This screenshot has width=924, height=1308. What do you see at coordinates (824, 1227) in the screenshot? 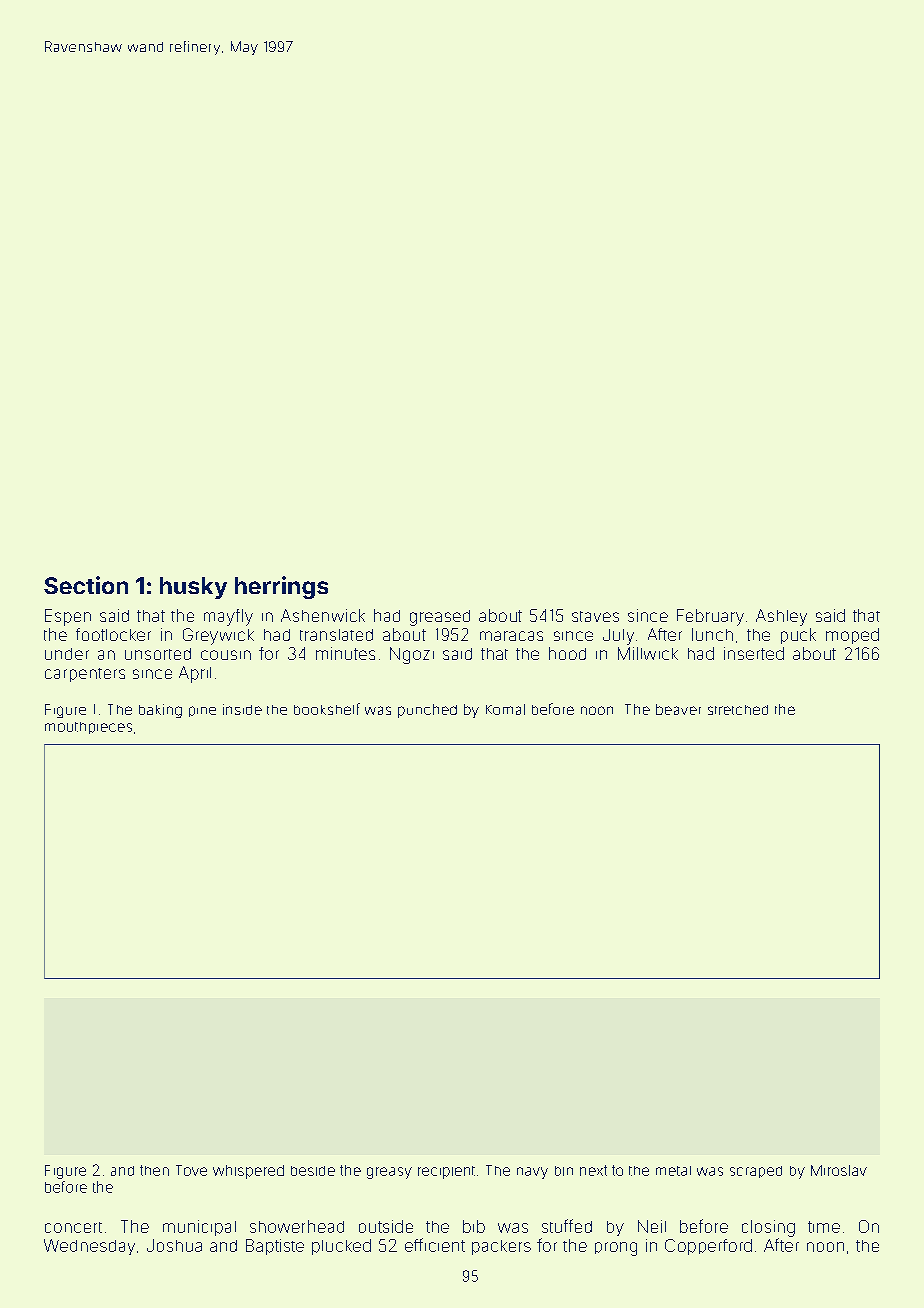
I see `time` at bounding box center [824, 1227].
